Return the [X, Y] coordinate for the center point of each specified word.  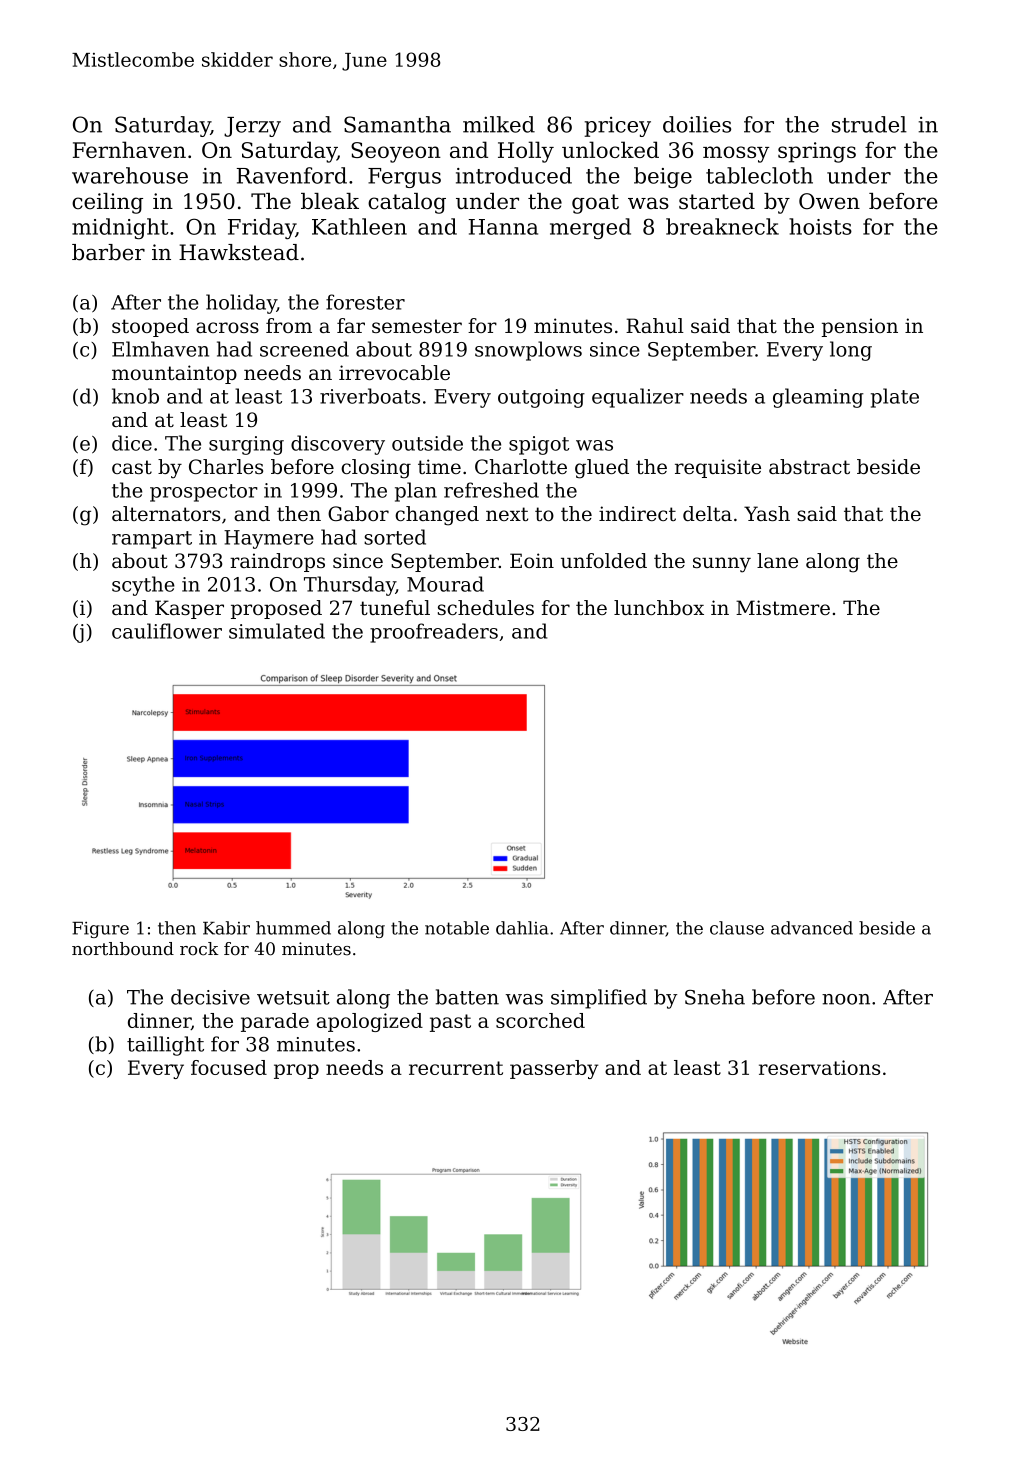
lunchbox [659, 607]
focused [229, 1067]
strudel [869, 124]
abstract [809, 466]
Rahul [655, 325]
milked [499, 124]
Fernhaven [129, 149]
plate [895, 398]
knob [135, 396]
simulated [277, 631]
